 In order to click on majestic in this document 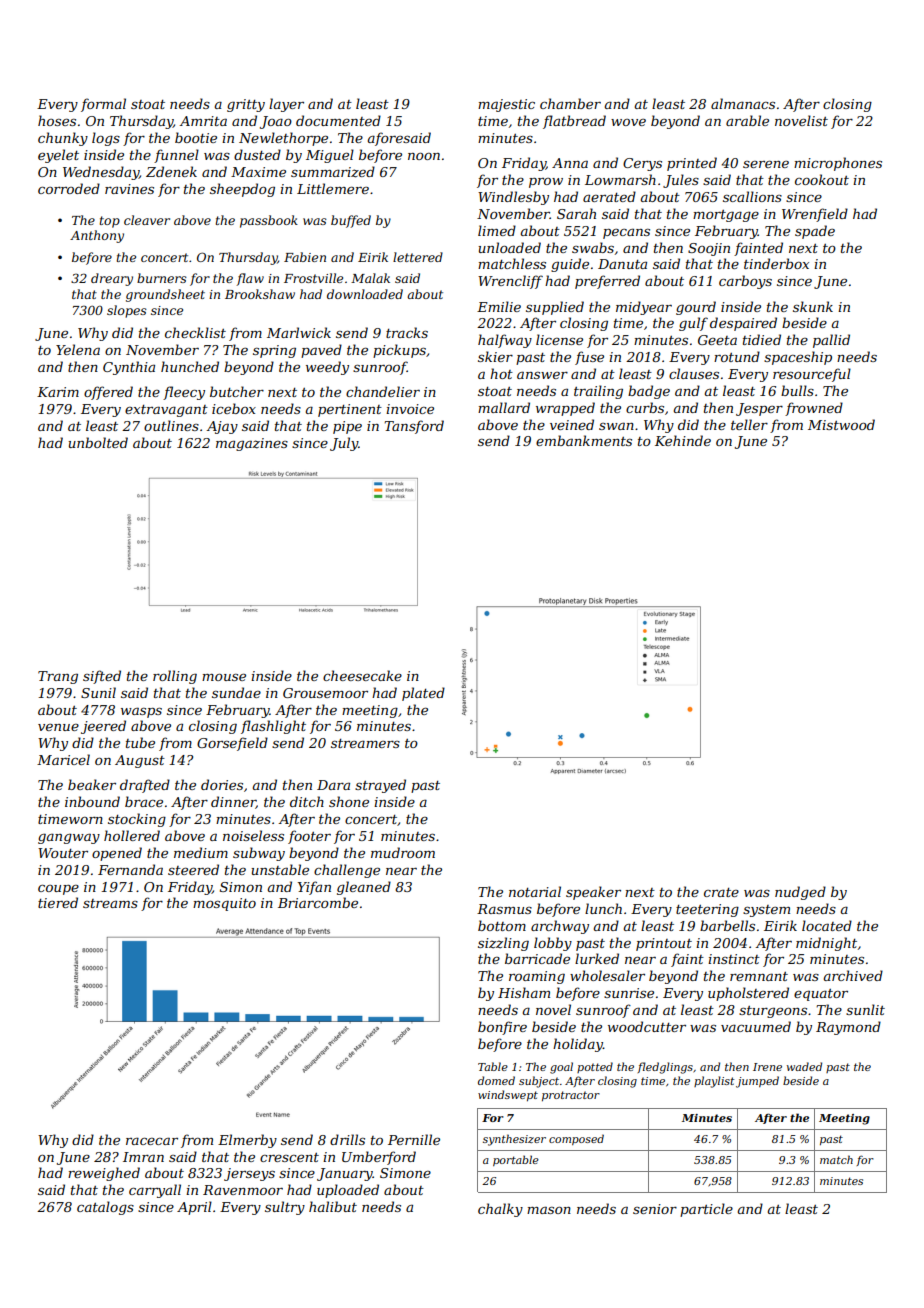, I will do `click(506, 105)`.
